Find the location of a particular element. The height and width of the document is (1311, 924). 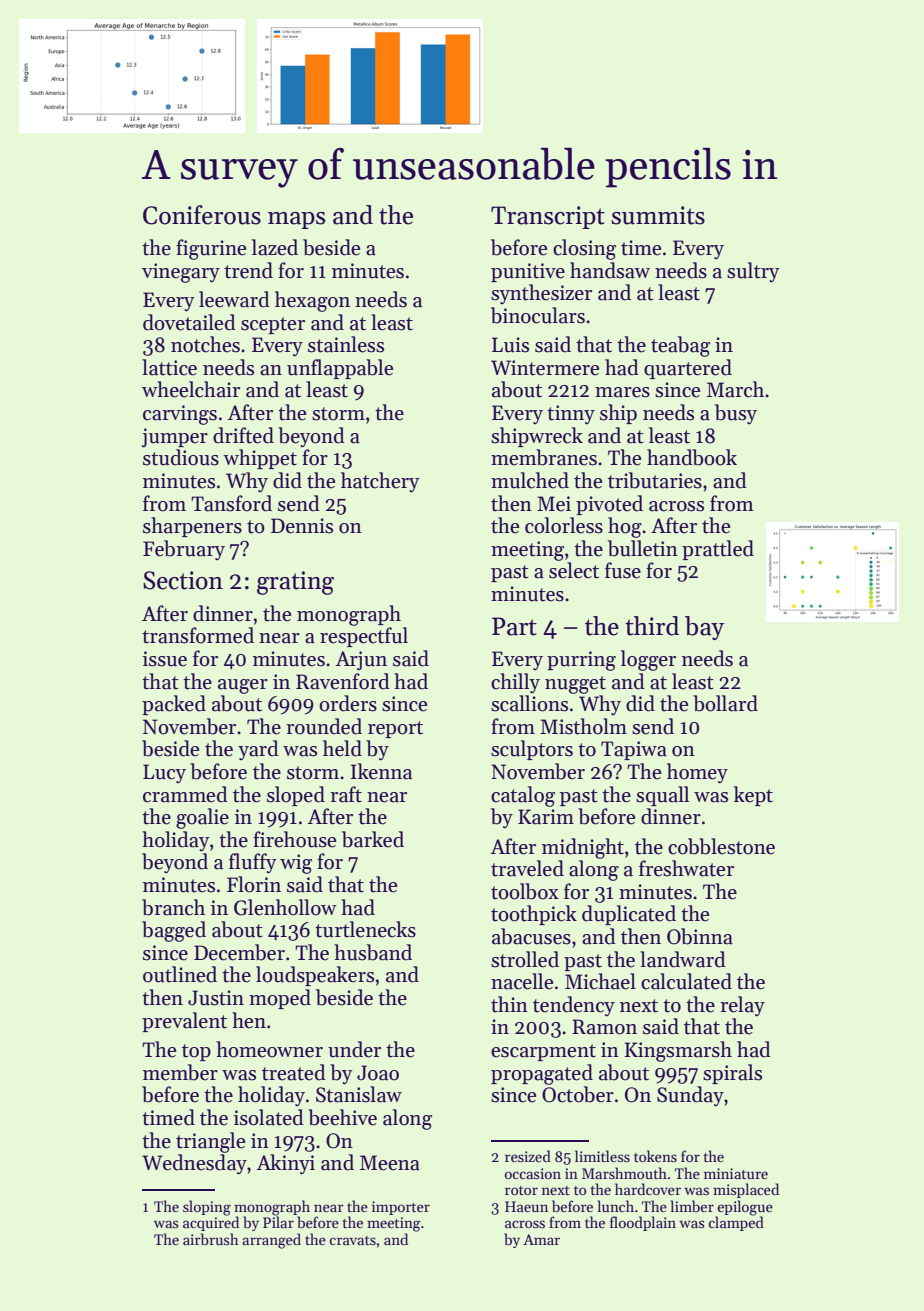

Transcript is located at coordinates (548, 217).
